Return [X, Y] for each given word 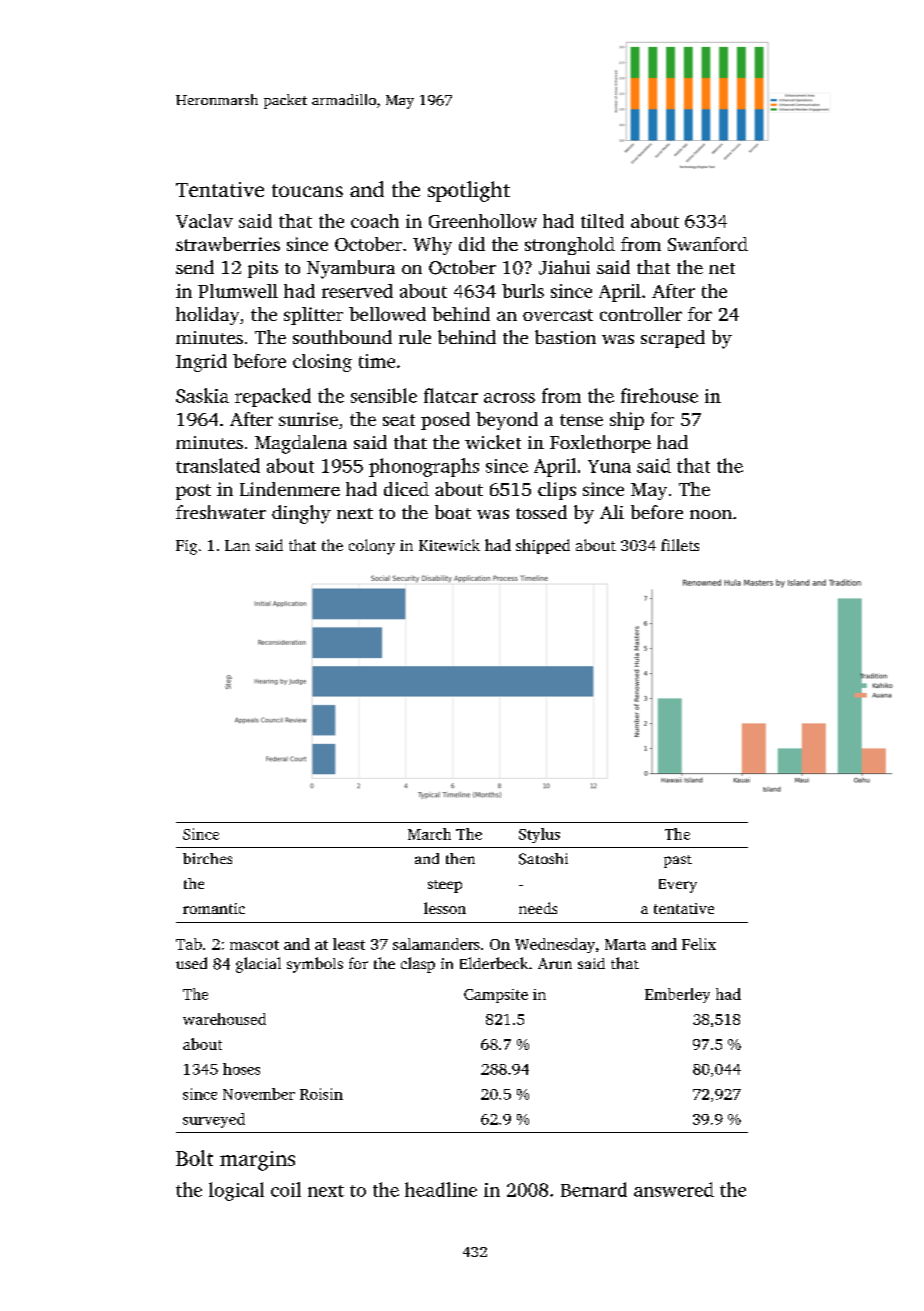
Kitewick [449, 545]
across [509, 398]
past [678, 861]
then [460, 858]
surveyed [214, 1120]
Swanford [708, 244]
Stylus [539, 835]
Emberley [677, 995]
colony [372, 547]
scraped [673, 339]
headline [441, 1189]
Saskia [202, 395]
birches [207, 858]
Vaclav [204, 221]
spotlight [469, 191]
